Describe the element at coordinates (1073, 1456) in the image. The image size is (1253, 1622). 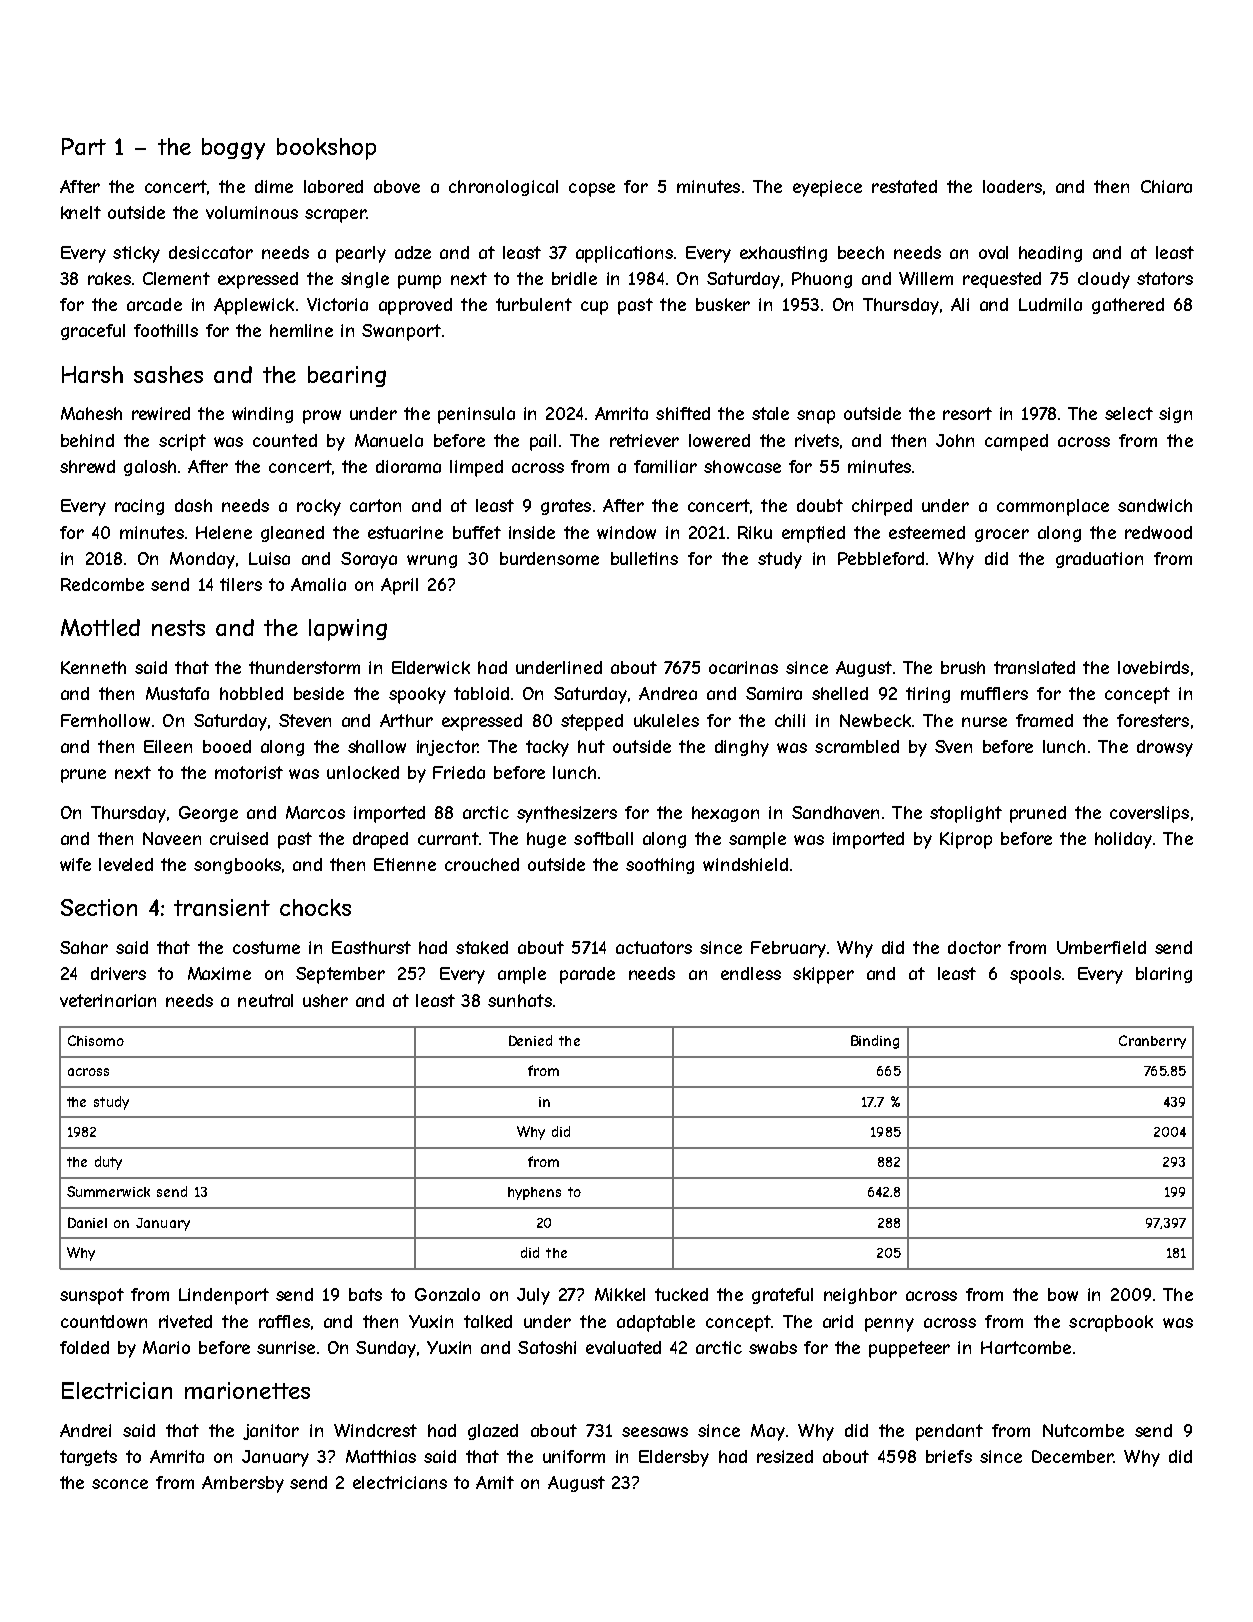
I see `December` at that location.
